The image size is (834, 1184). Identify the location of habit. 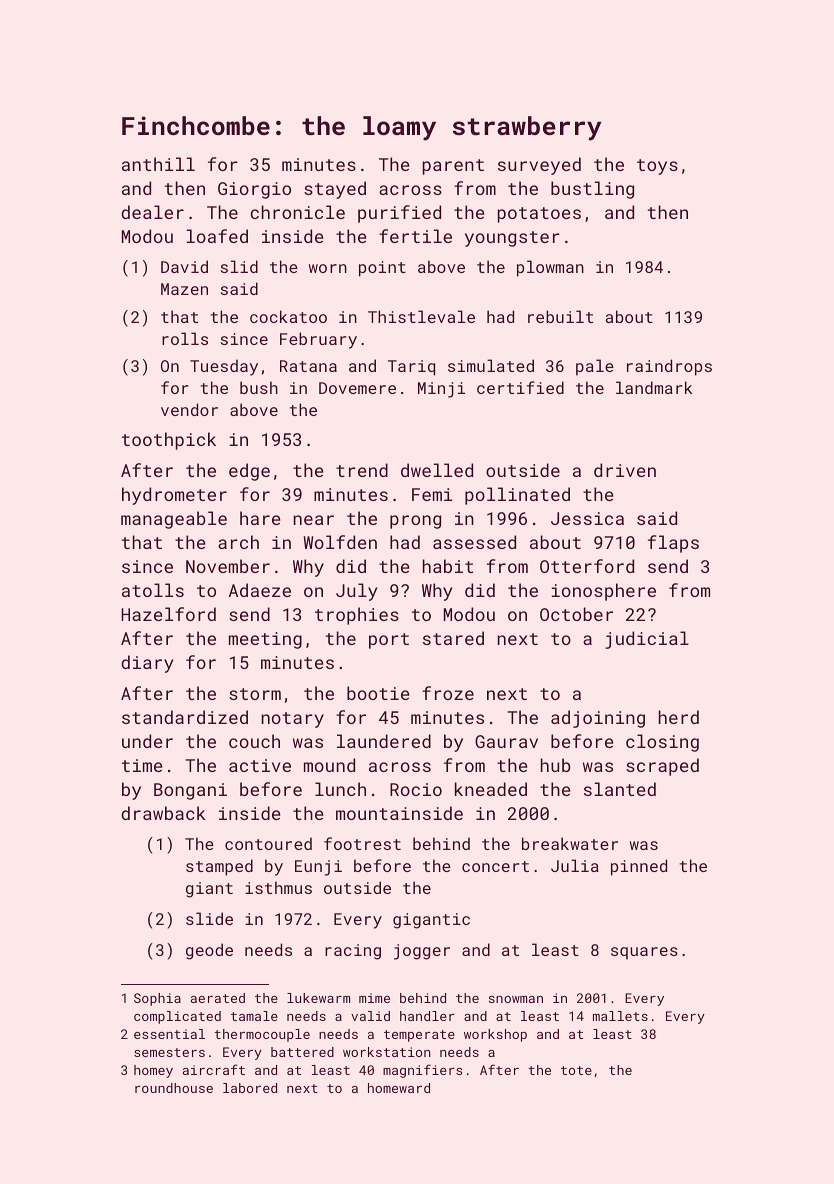
(448, 566).
